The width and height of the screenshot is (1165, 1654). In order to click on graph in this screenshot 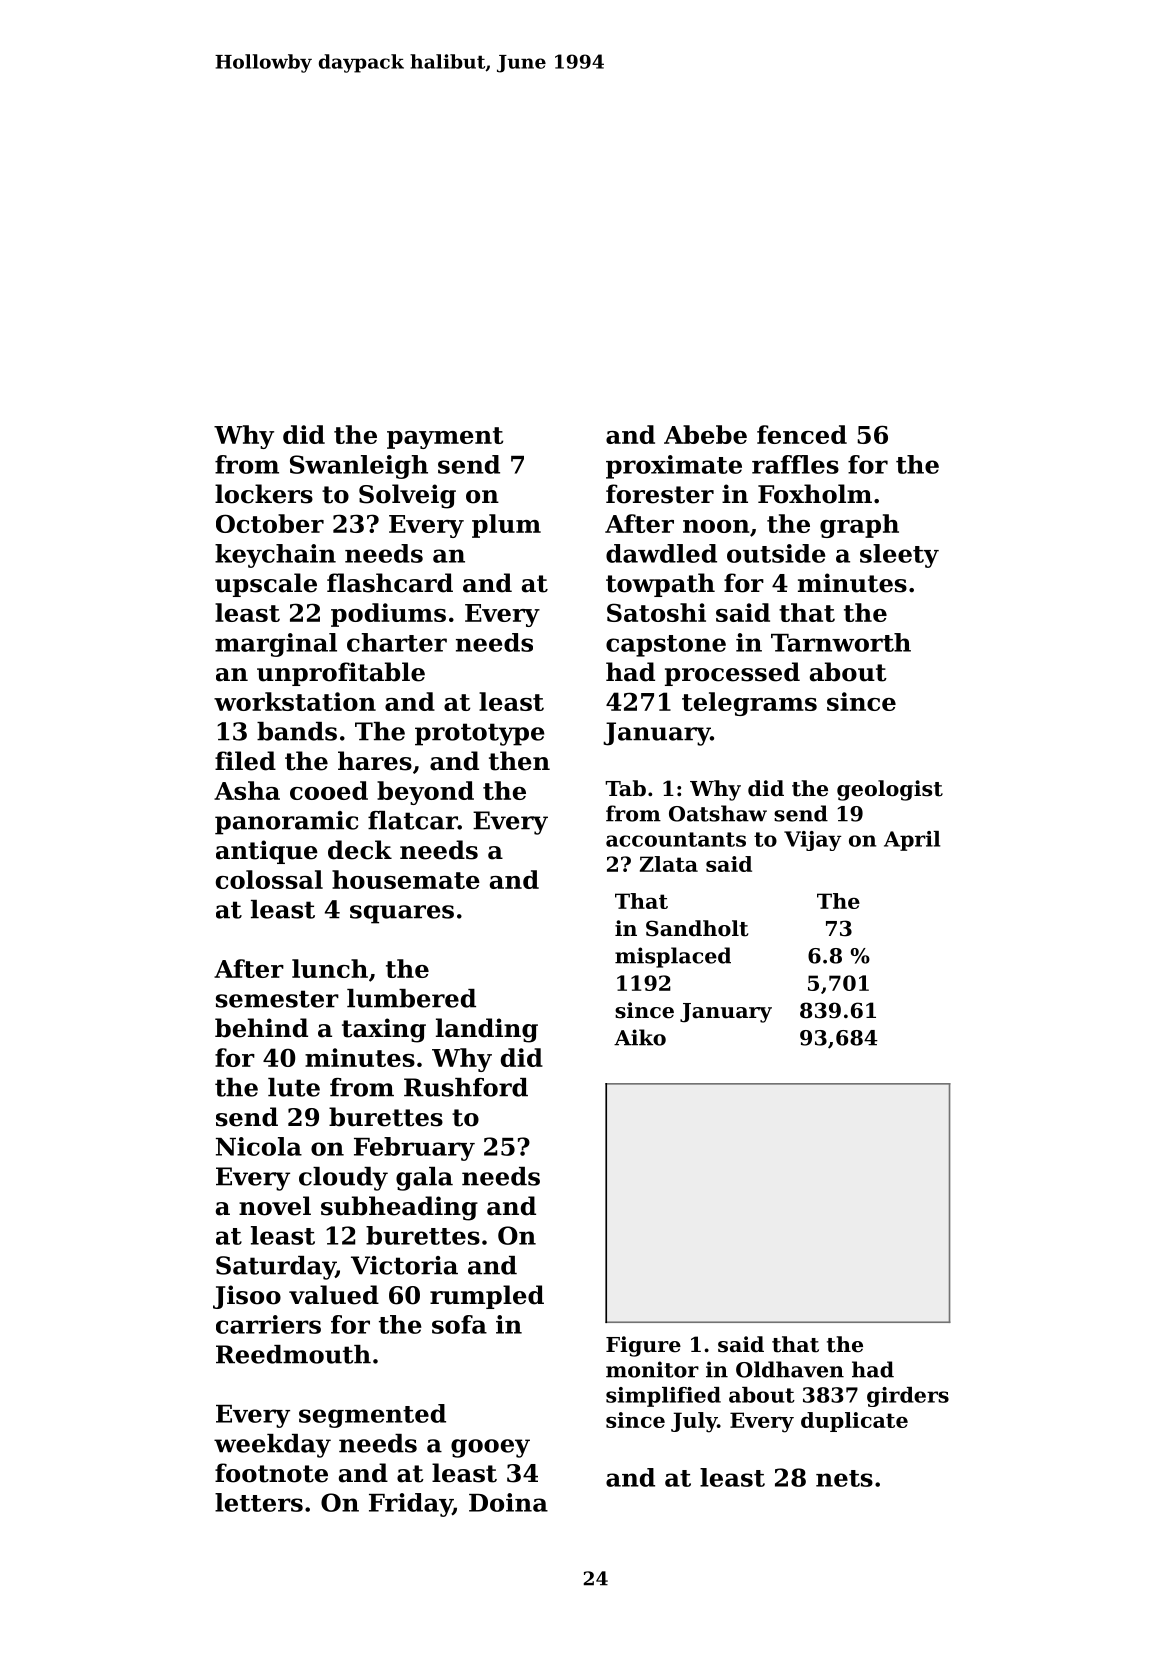, I will do `click(859, 526)`.
